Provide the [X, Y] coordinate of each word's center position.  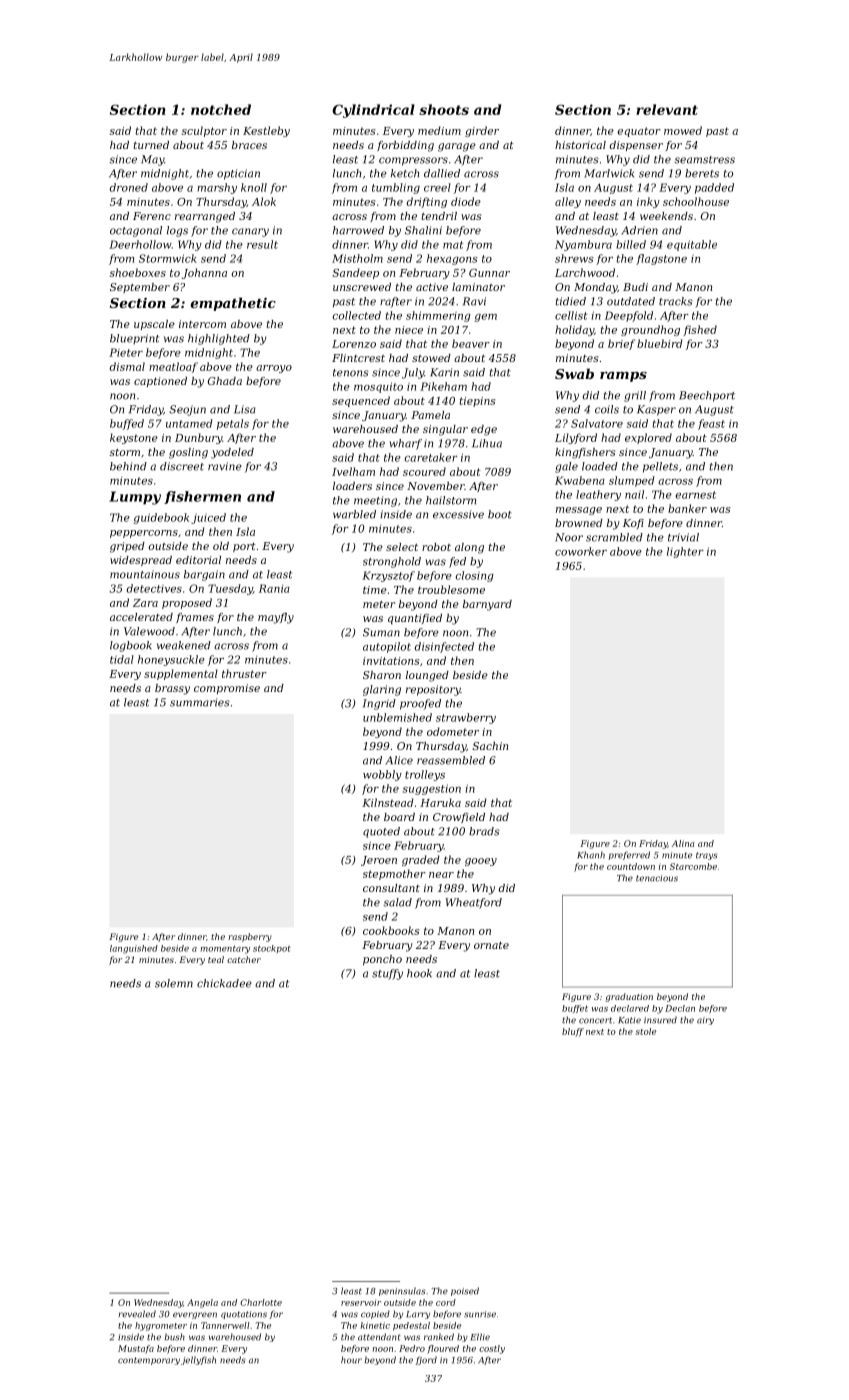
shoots [444, 109]
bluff [573, 1032]
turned [151, 145]
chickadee [224, 983]
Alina [683, 843]
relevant [667, 109]
